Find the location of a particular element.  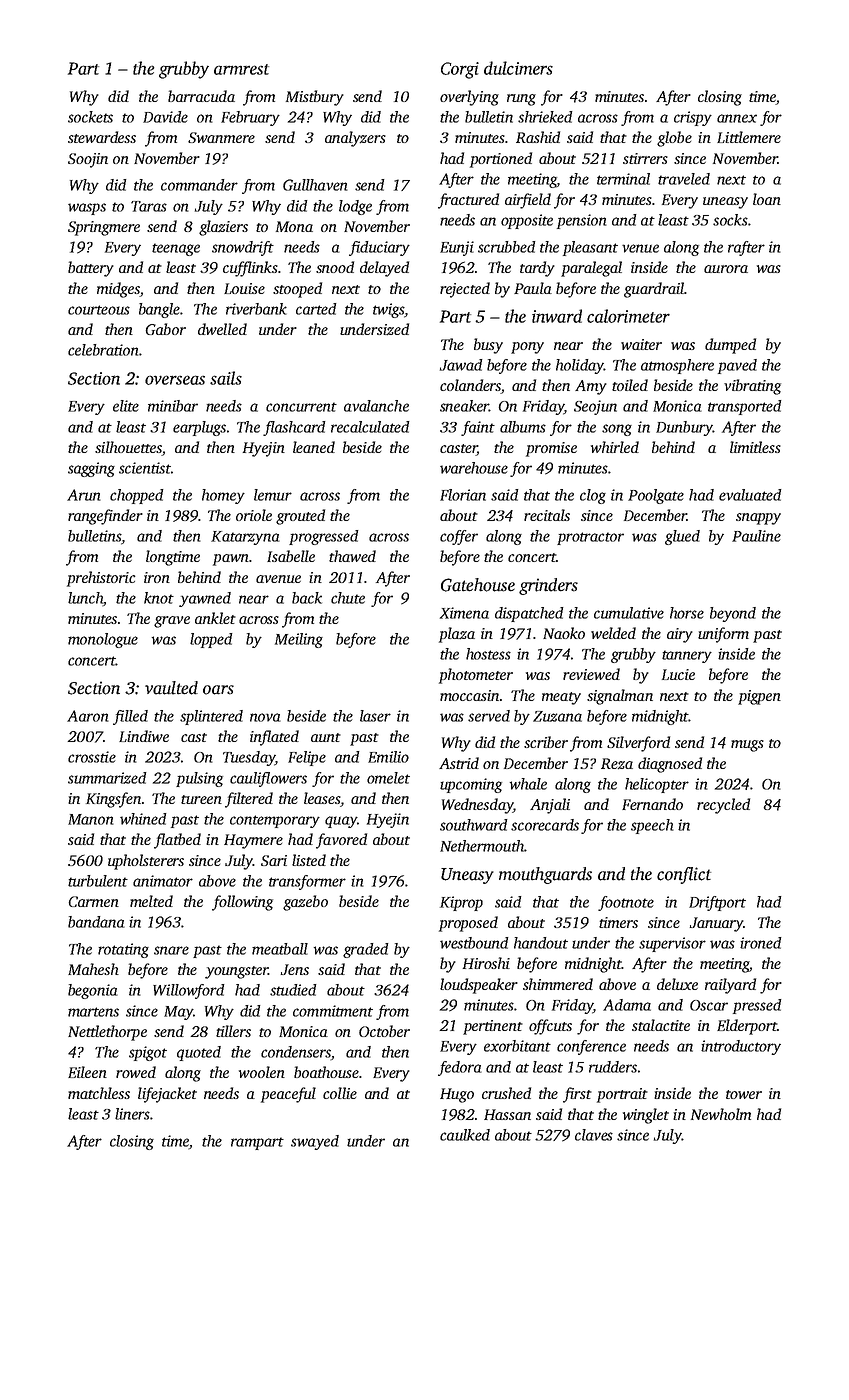

crispy is located at coordinates (693, 118).
